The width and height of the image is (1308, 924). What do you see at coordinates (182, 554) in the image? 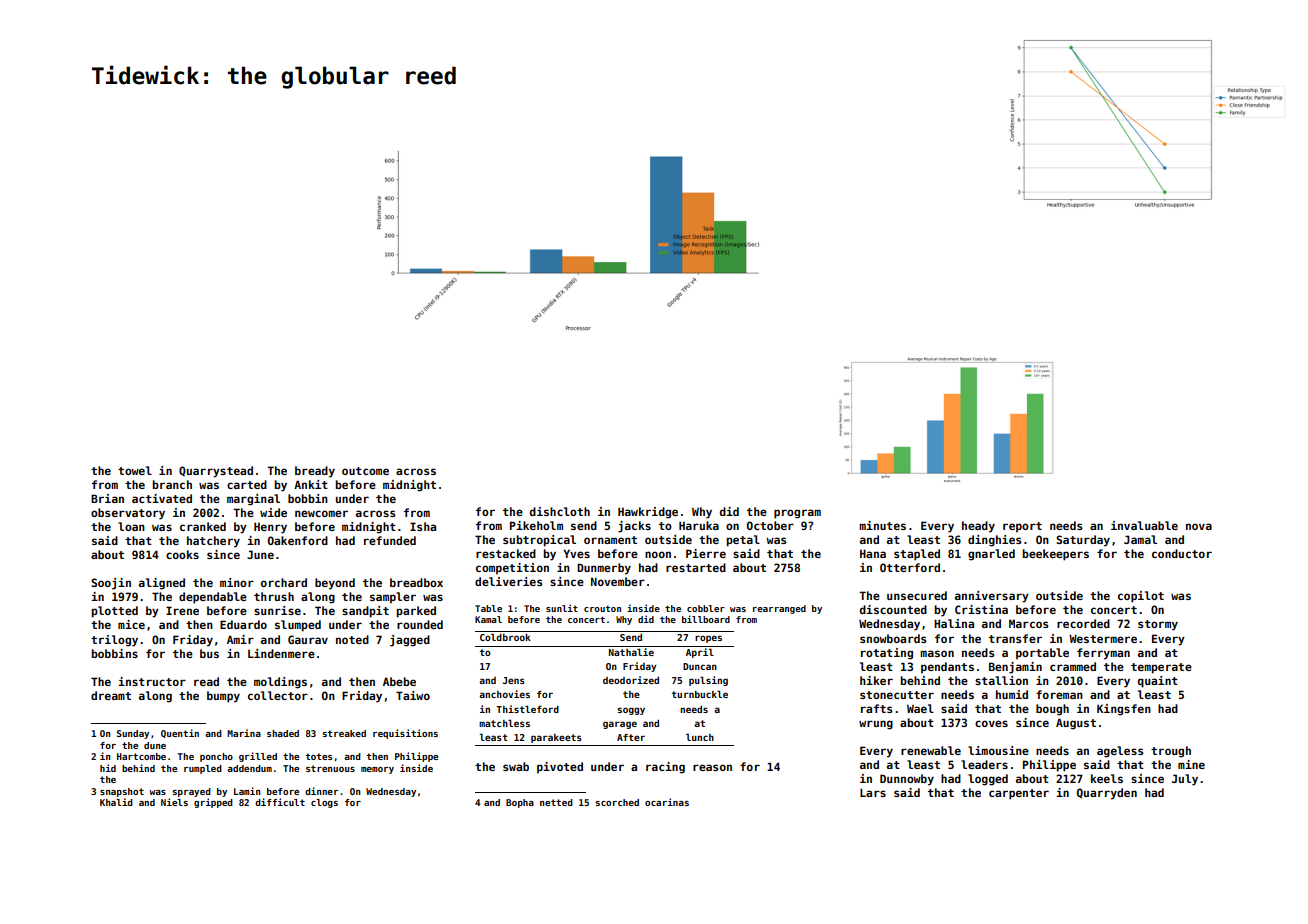
I see `cooks` at bounding box center [182, 554].
